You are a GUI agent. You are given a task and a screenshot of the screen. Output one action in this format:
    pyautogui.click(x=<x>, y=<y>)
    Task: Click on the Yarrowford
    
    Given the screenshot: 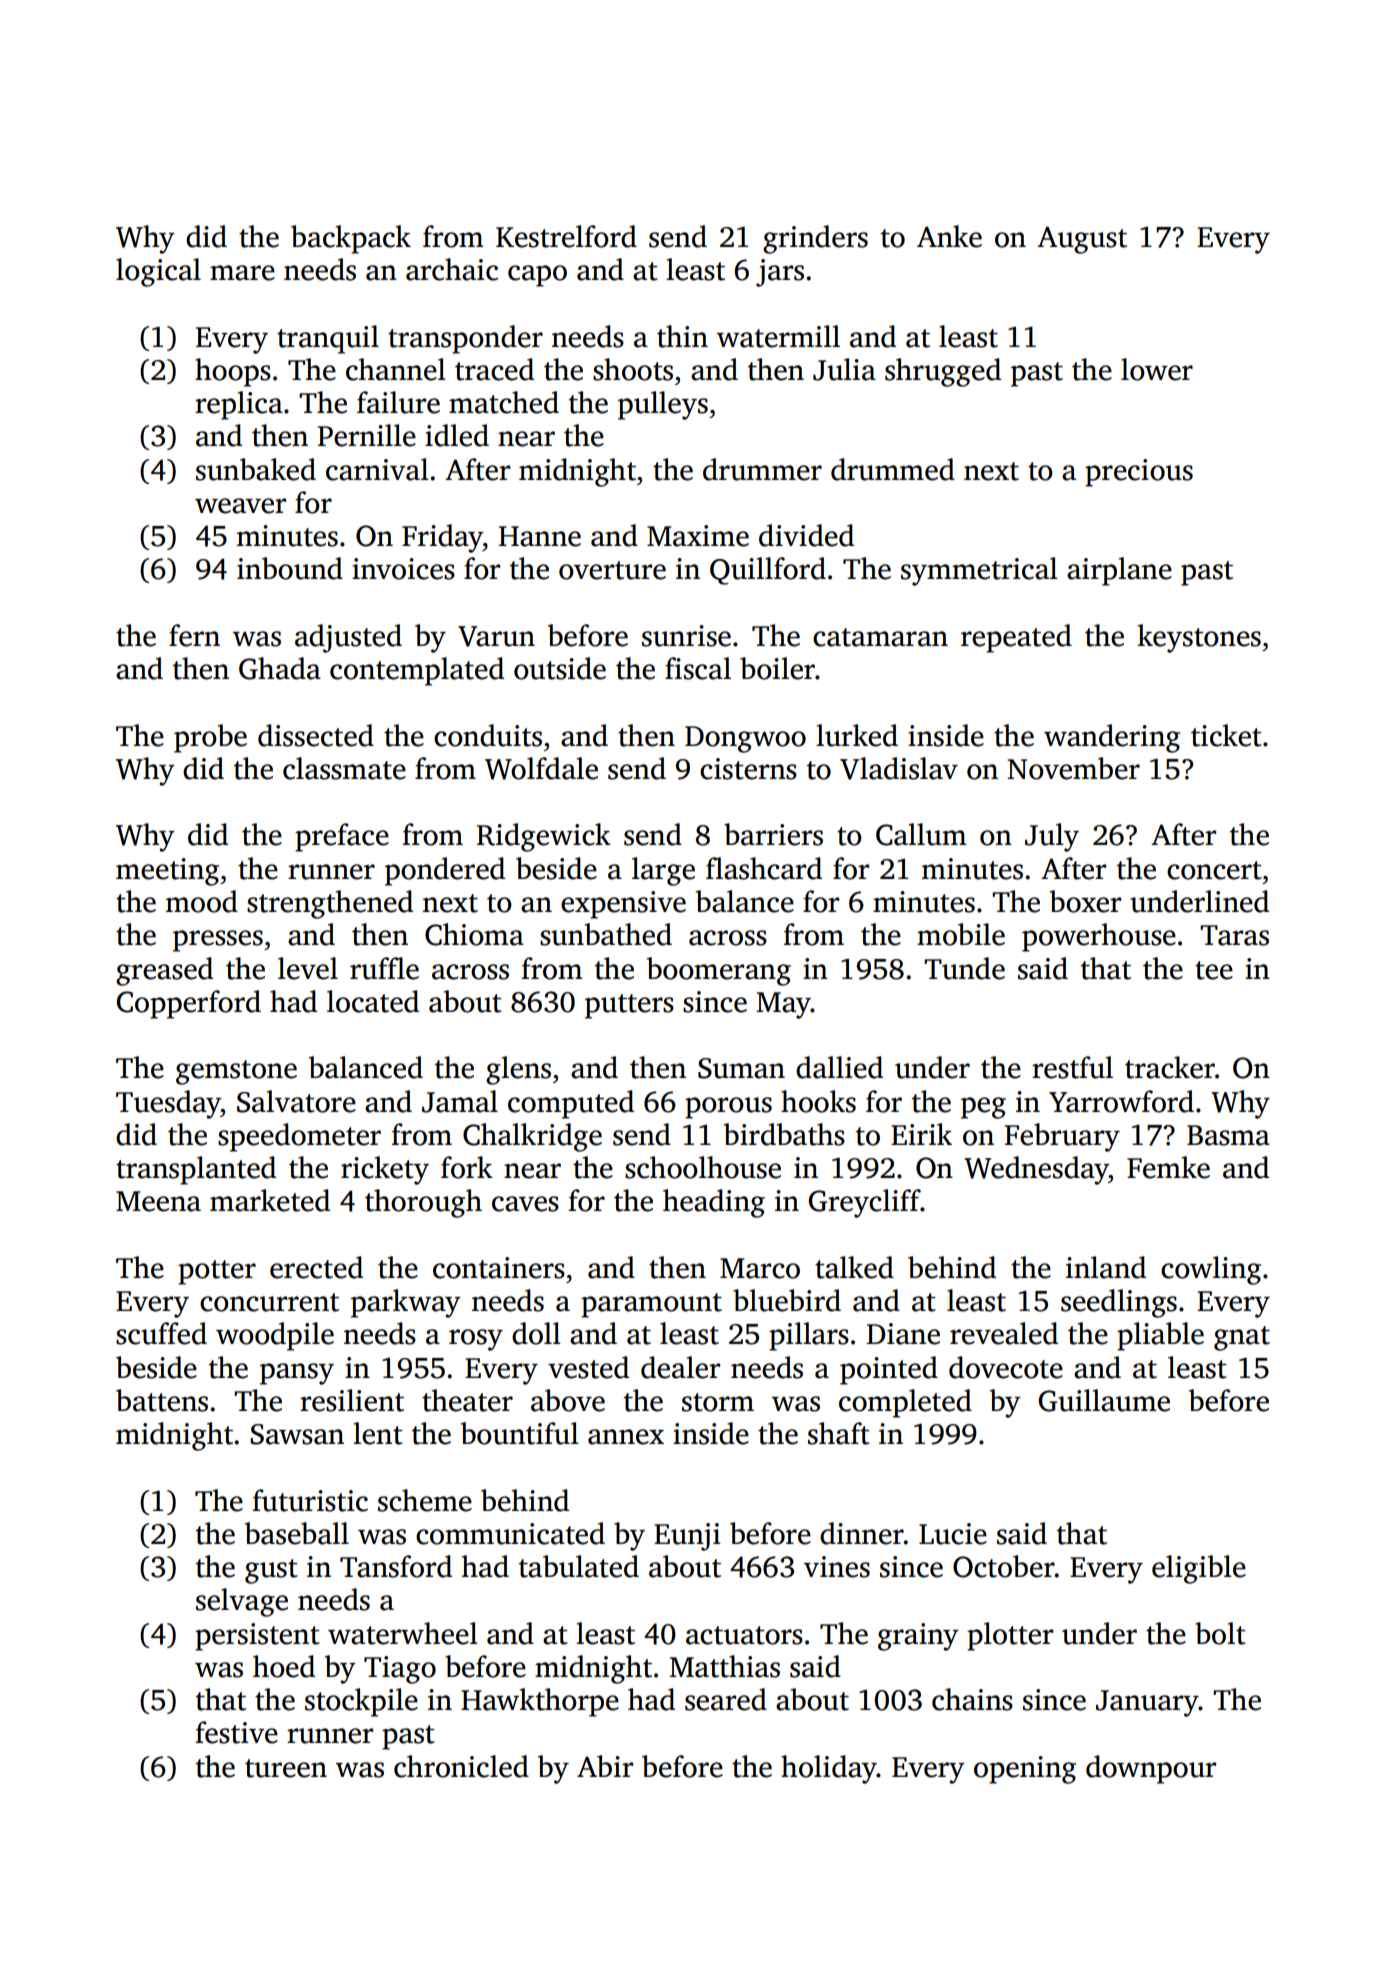 What is the action you would take?
    pyautogui.click(x=1121, y=1101)
